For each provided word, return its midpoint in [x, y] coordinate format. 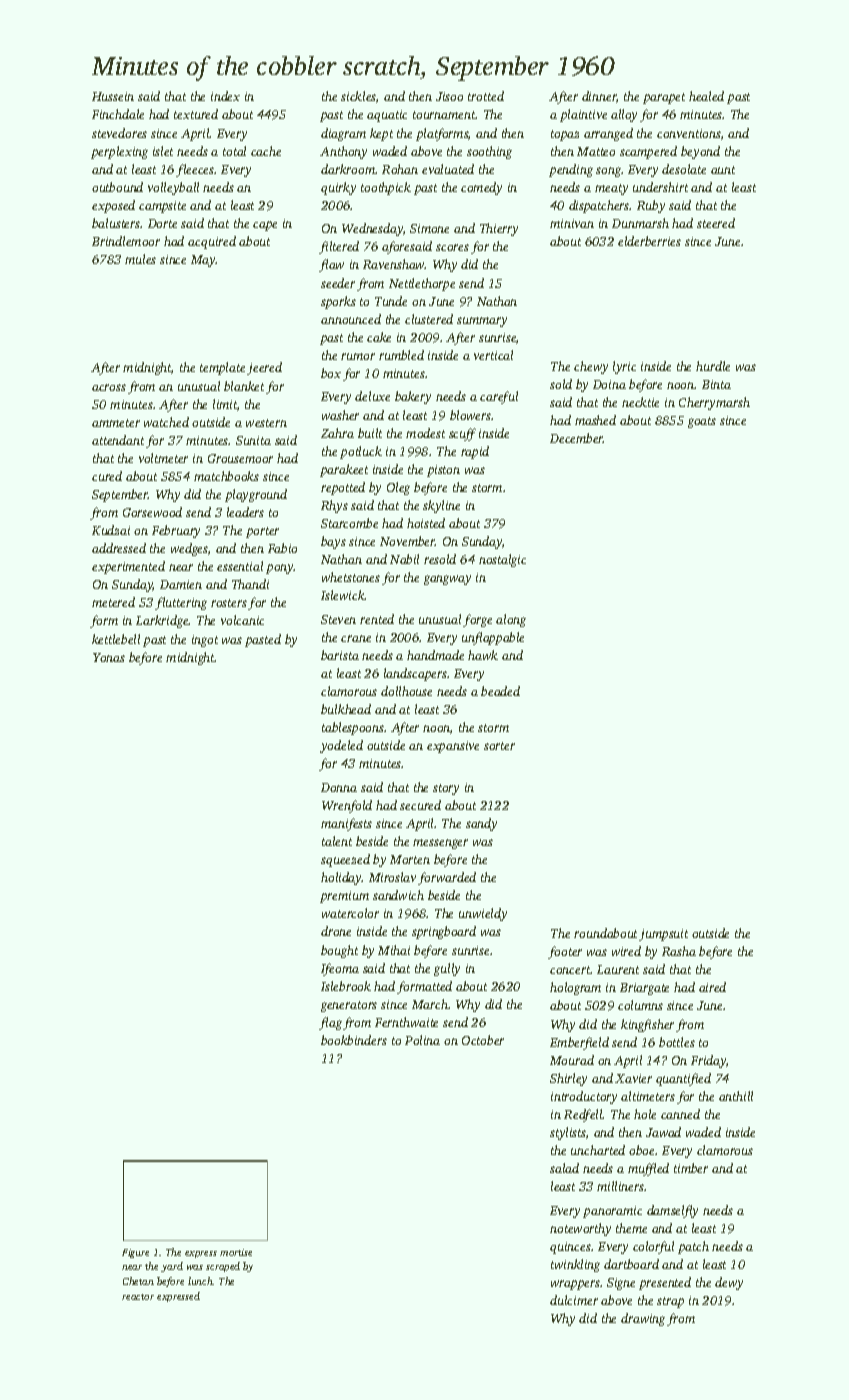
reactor [138, 1297]
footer [565, 952]
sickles [358, 96]
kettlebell [116, 639]
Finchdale [118, 114]
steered [716, 223]
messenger [440, 844]
